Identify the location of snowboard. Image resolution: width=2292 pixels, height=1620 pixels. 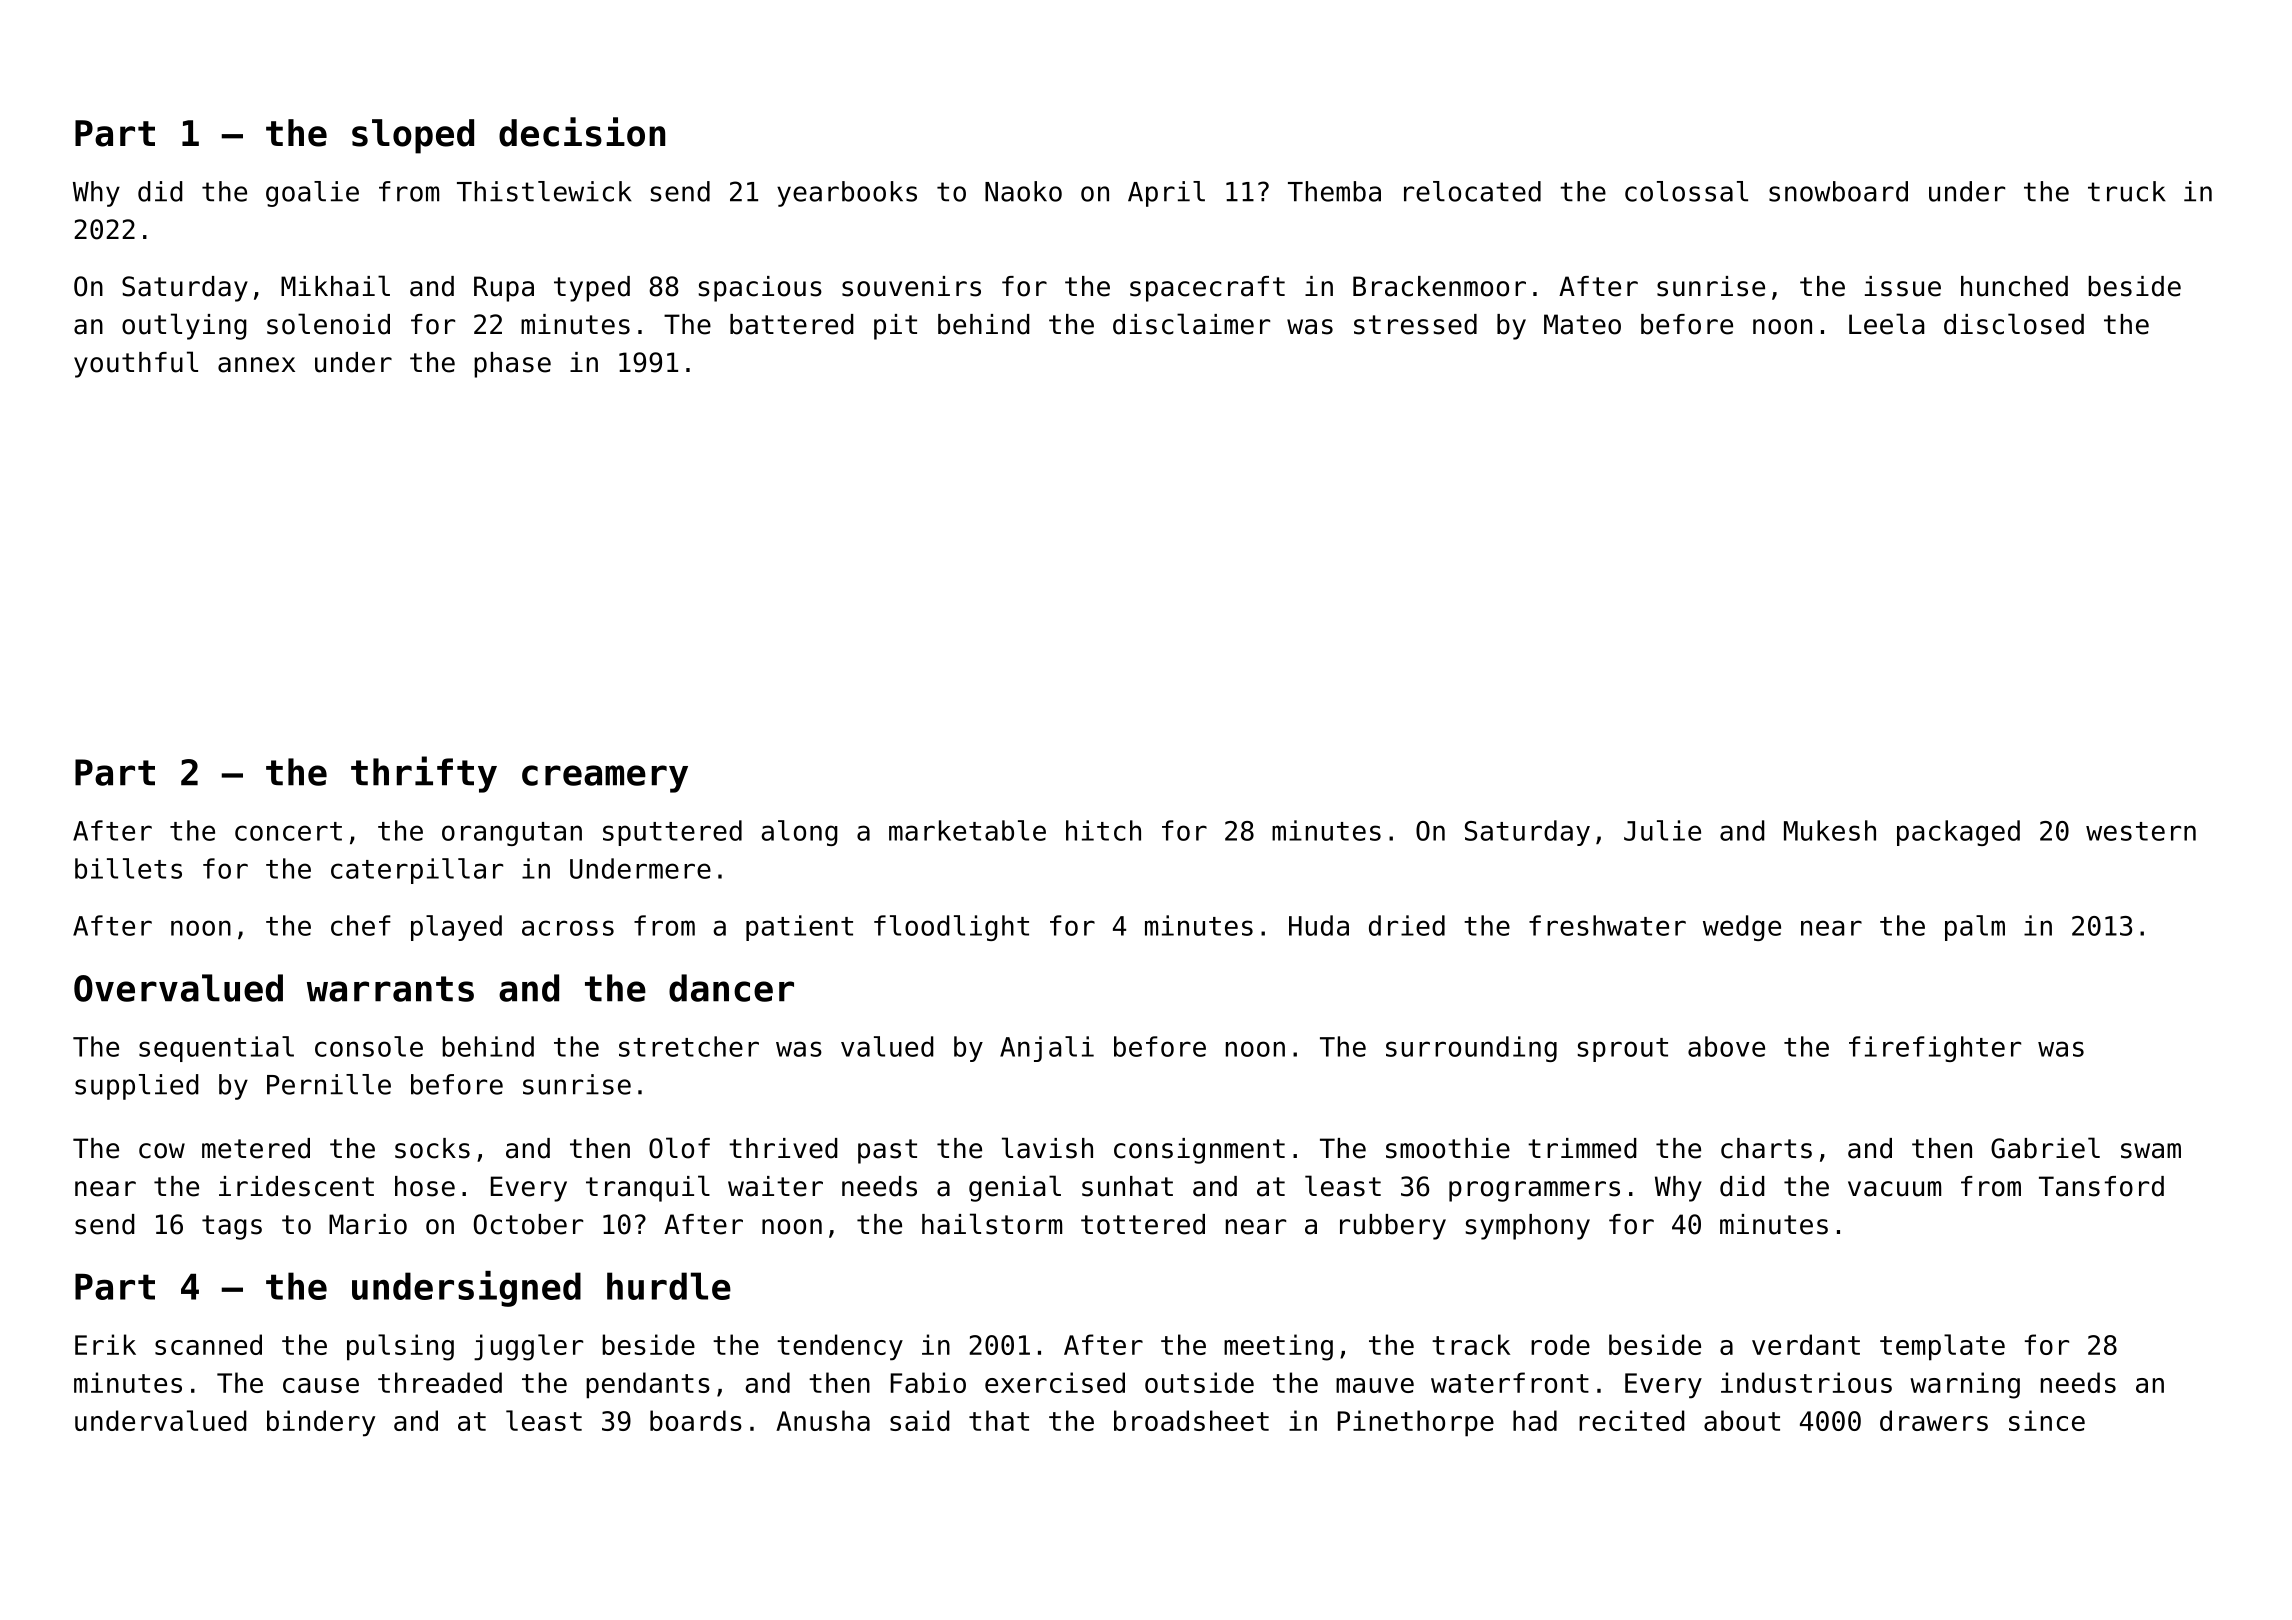
(1838, 191).
